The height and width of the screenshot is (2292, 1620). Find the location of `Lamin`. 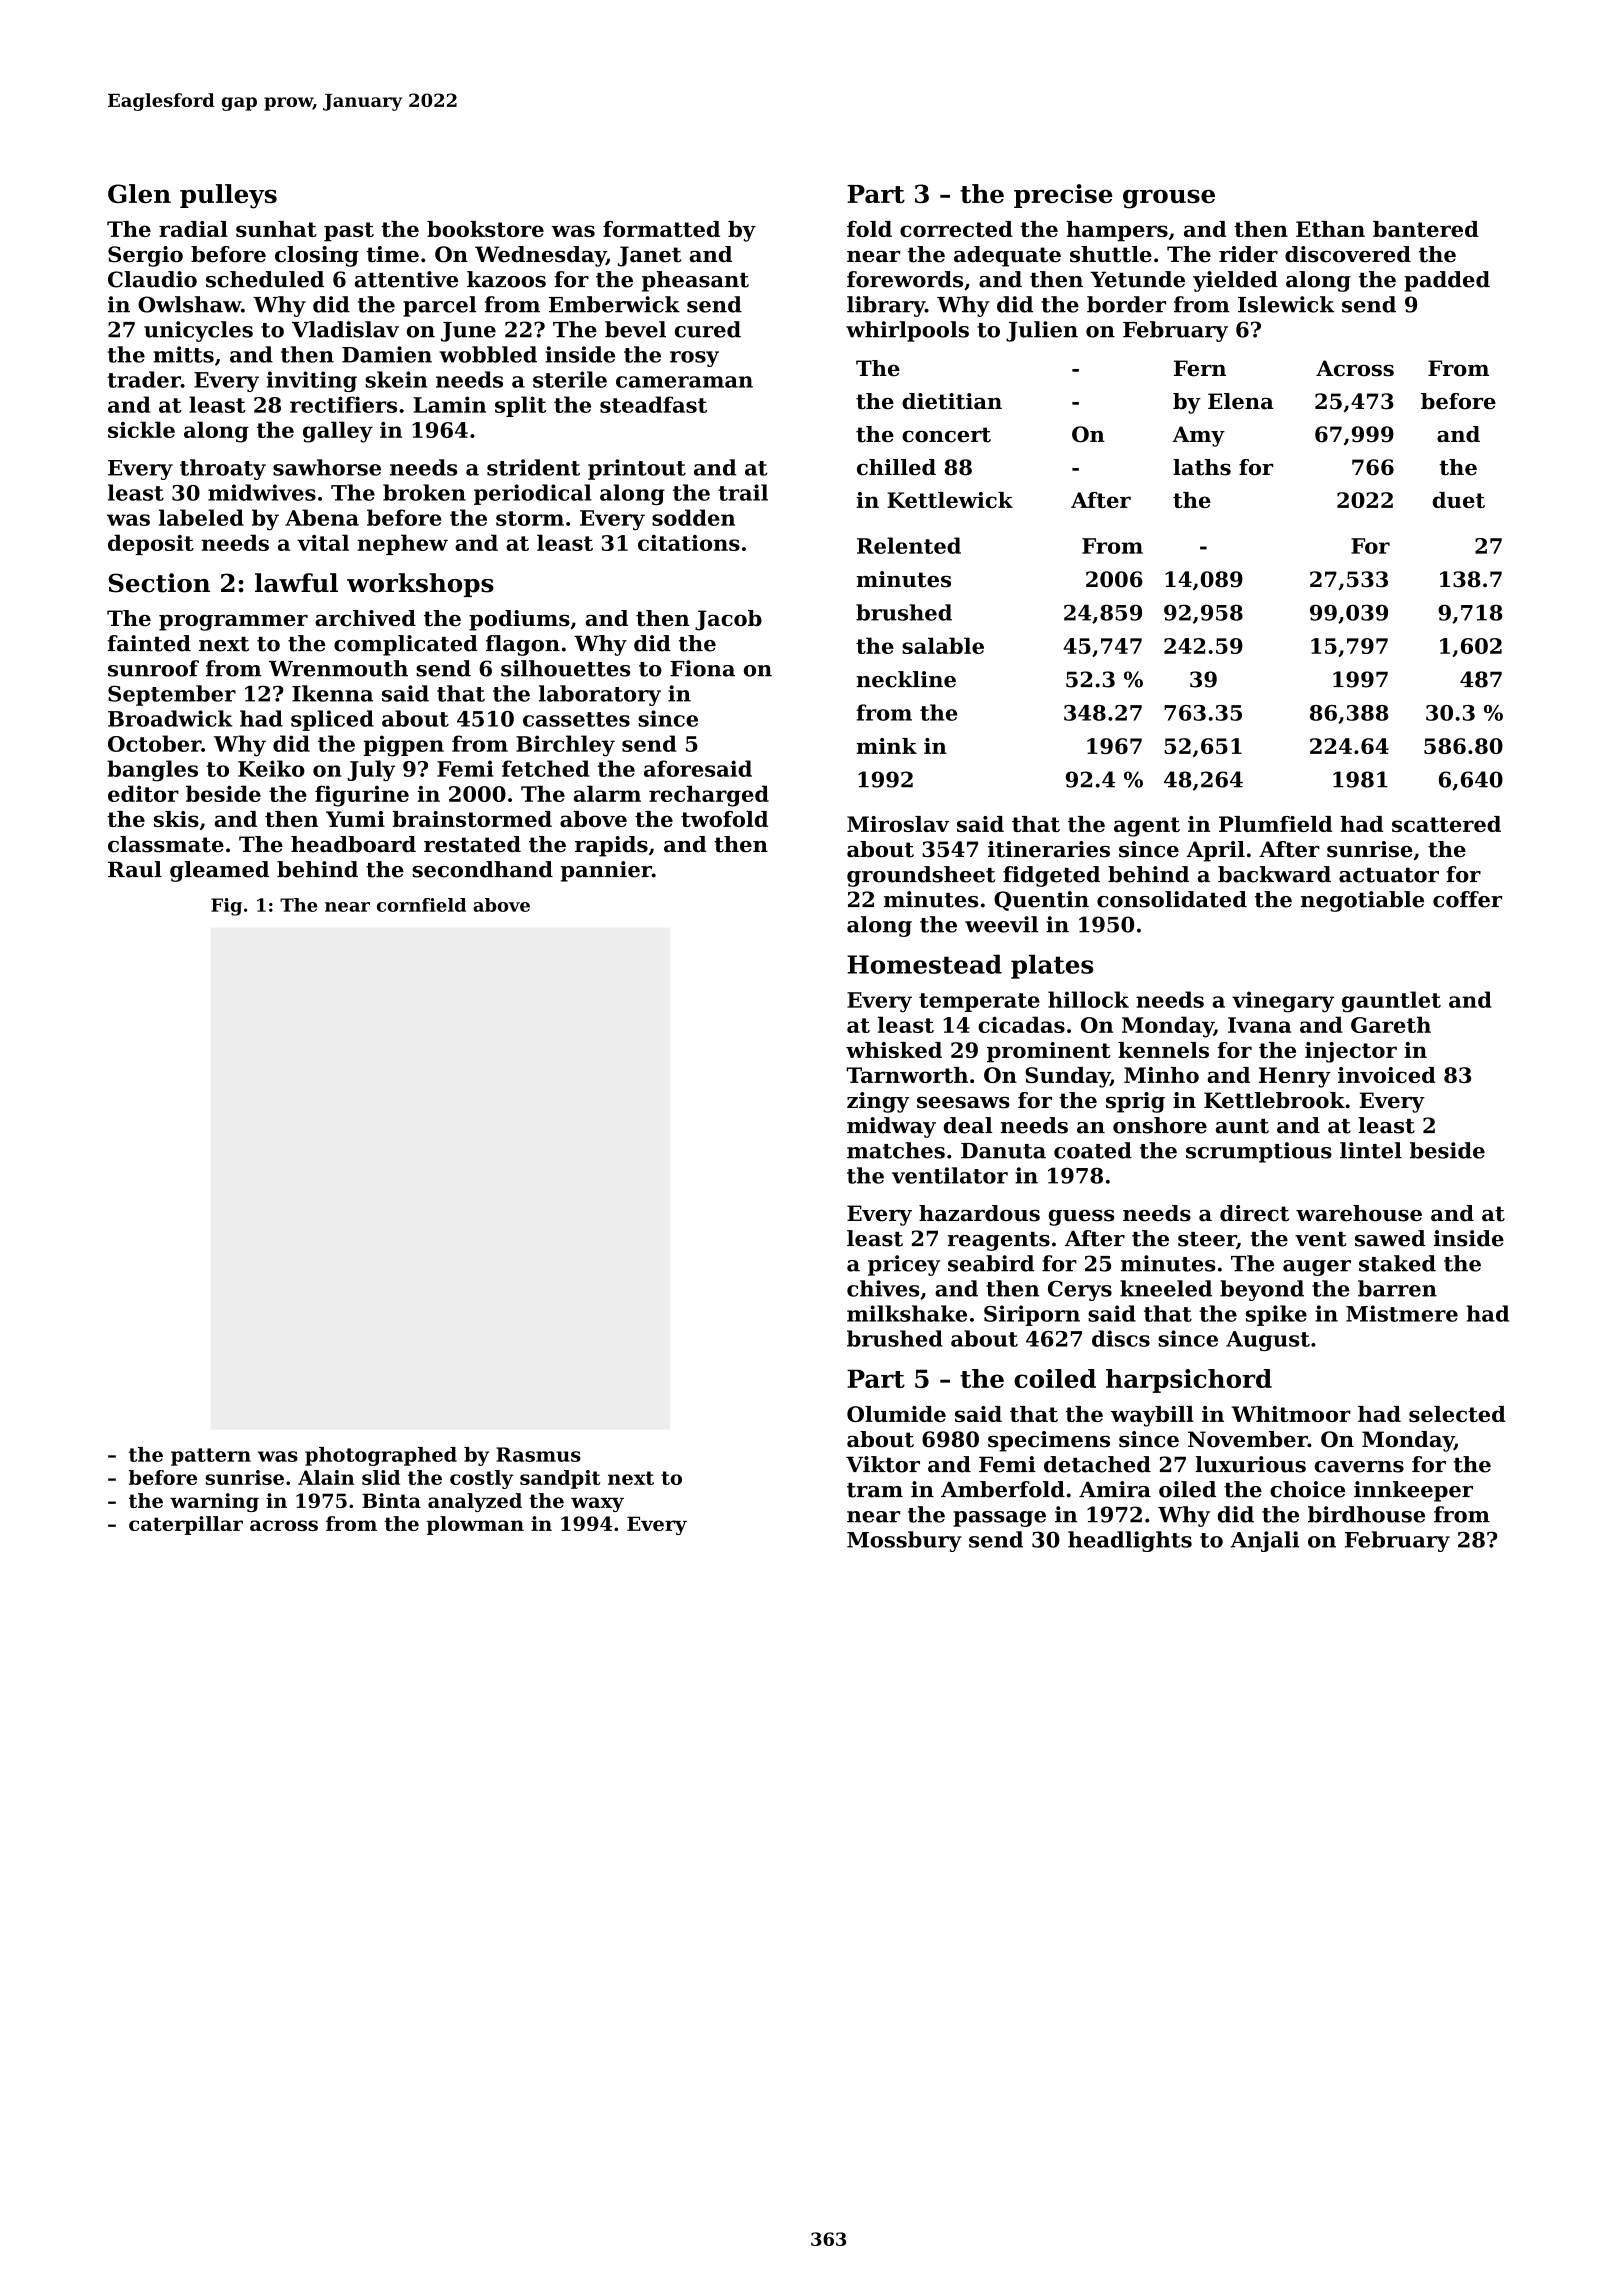

Lamin is located at coordinates (449, 404).
